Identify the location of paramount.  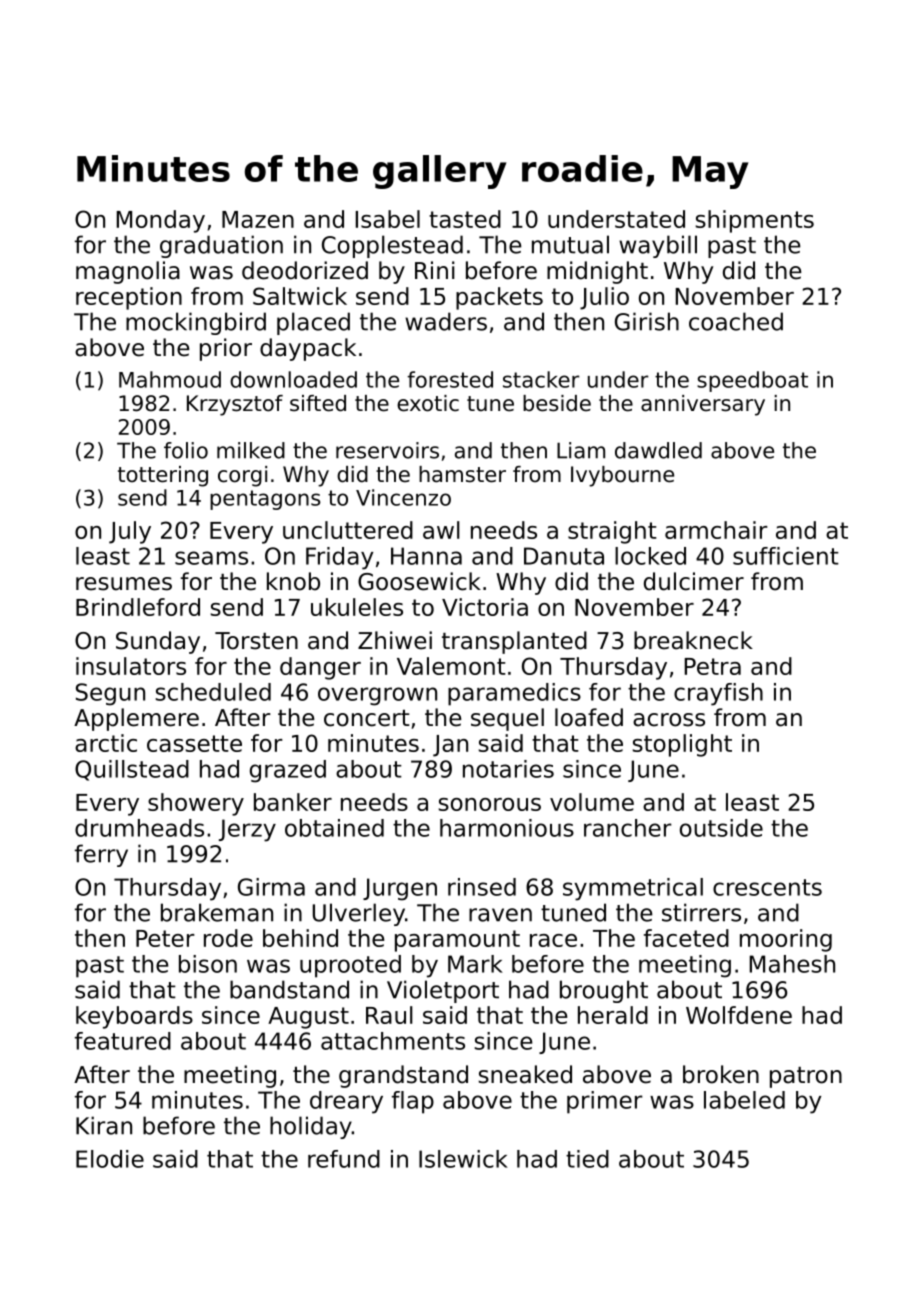
(457, 941).
